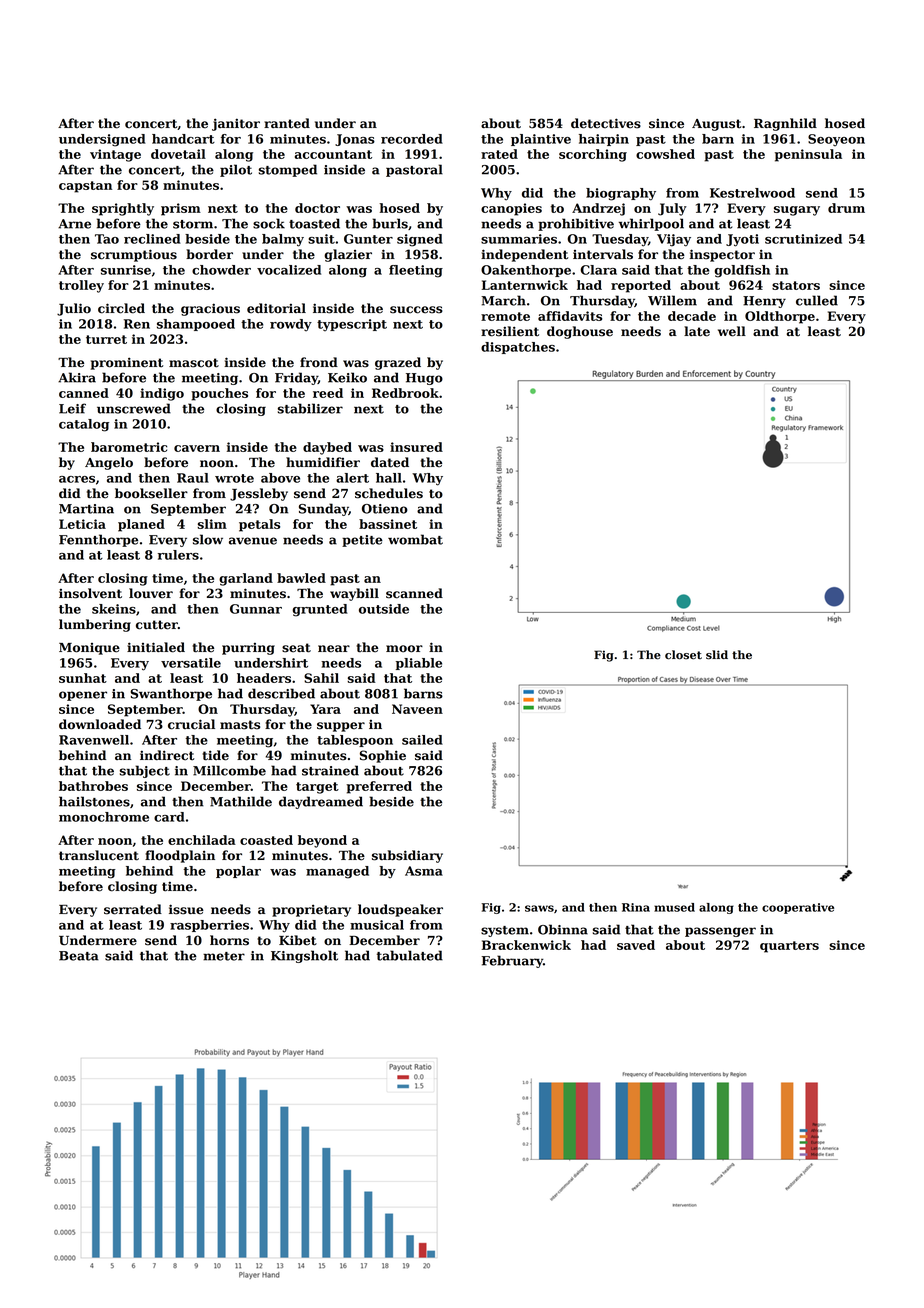 The image size is (924, 1308). What do you see at coordinates (236, 124) in the screenshot?
I see `janitor` at bounding box center [236, 124].
